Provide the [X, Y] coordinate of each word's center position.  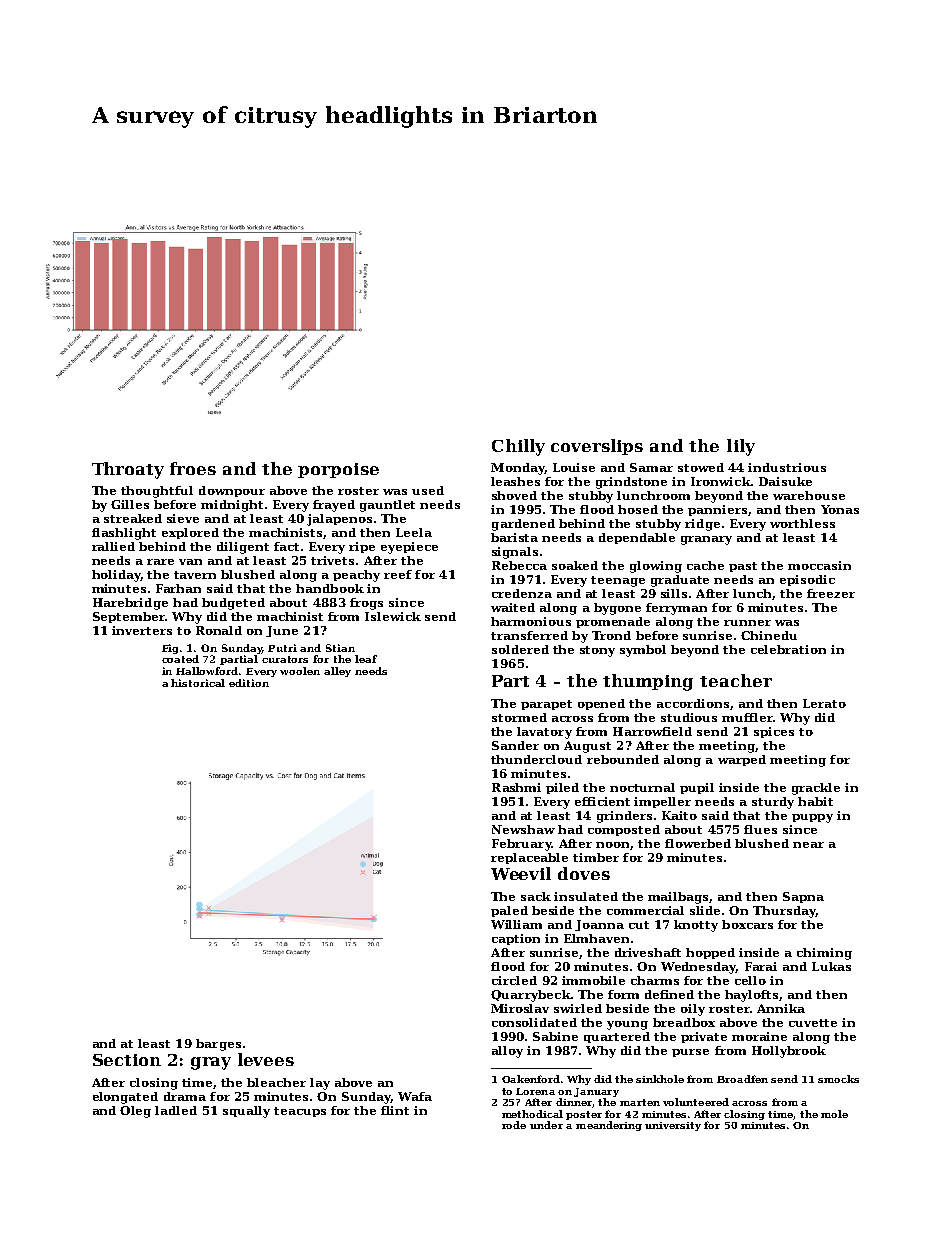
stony [597, 651]
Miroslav [520, 1008]
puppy [812, 818]
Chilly [518, 447]
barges [218, 1045]
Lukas [831, 966]
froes [193, 468]
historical [198, 683]
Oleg [135, 1112]
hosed [638, 509]
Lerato [824, 703]
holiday [116, 576]
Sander [515, 745]
